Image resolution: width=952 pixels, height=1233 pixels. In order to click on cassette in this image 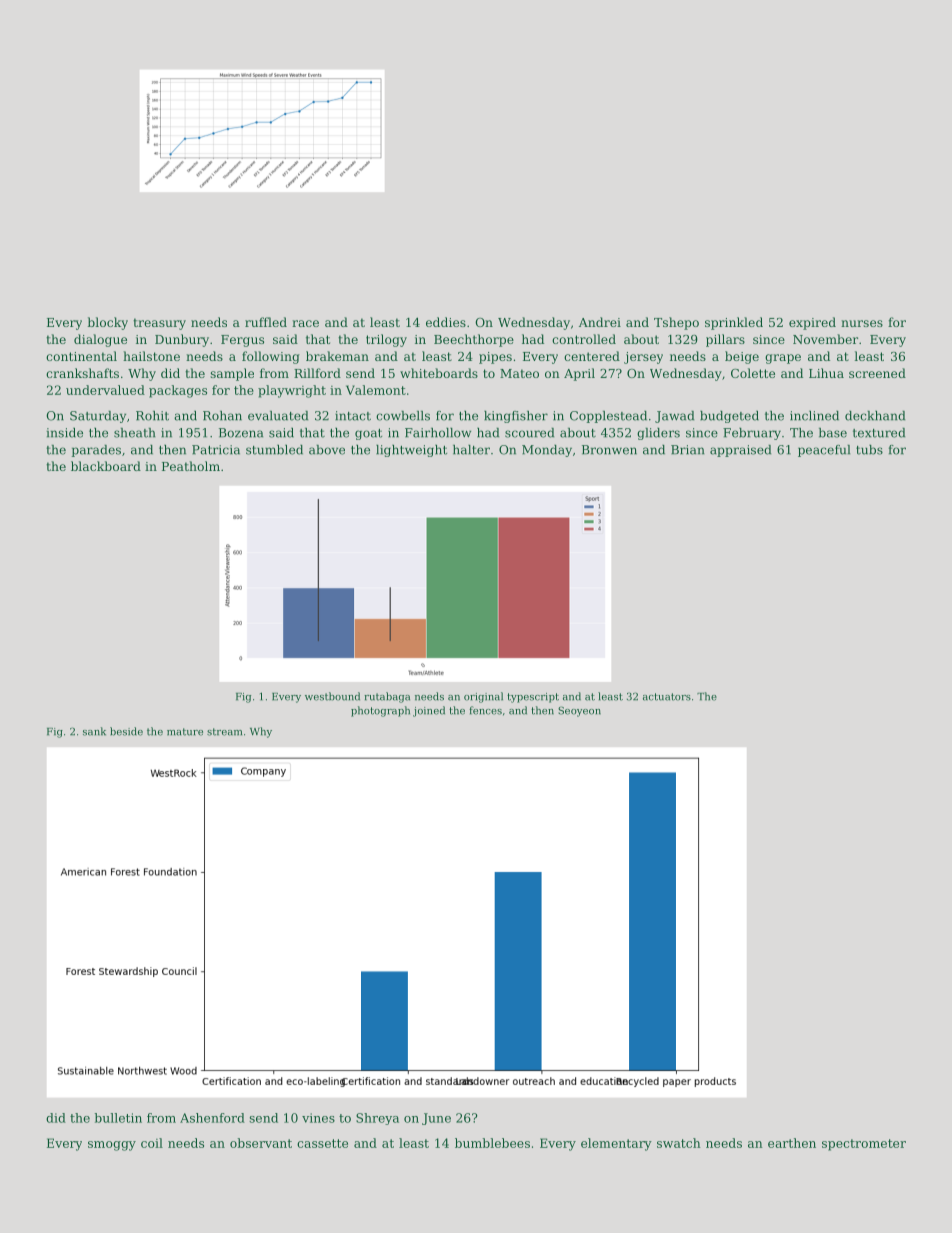, I will do `click(322, 1143)`.
